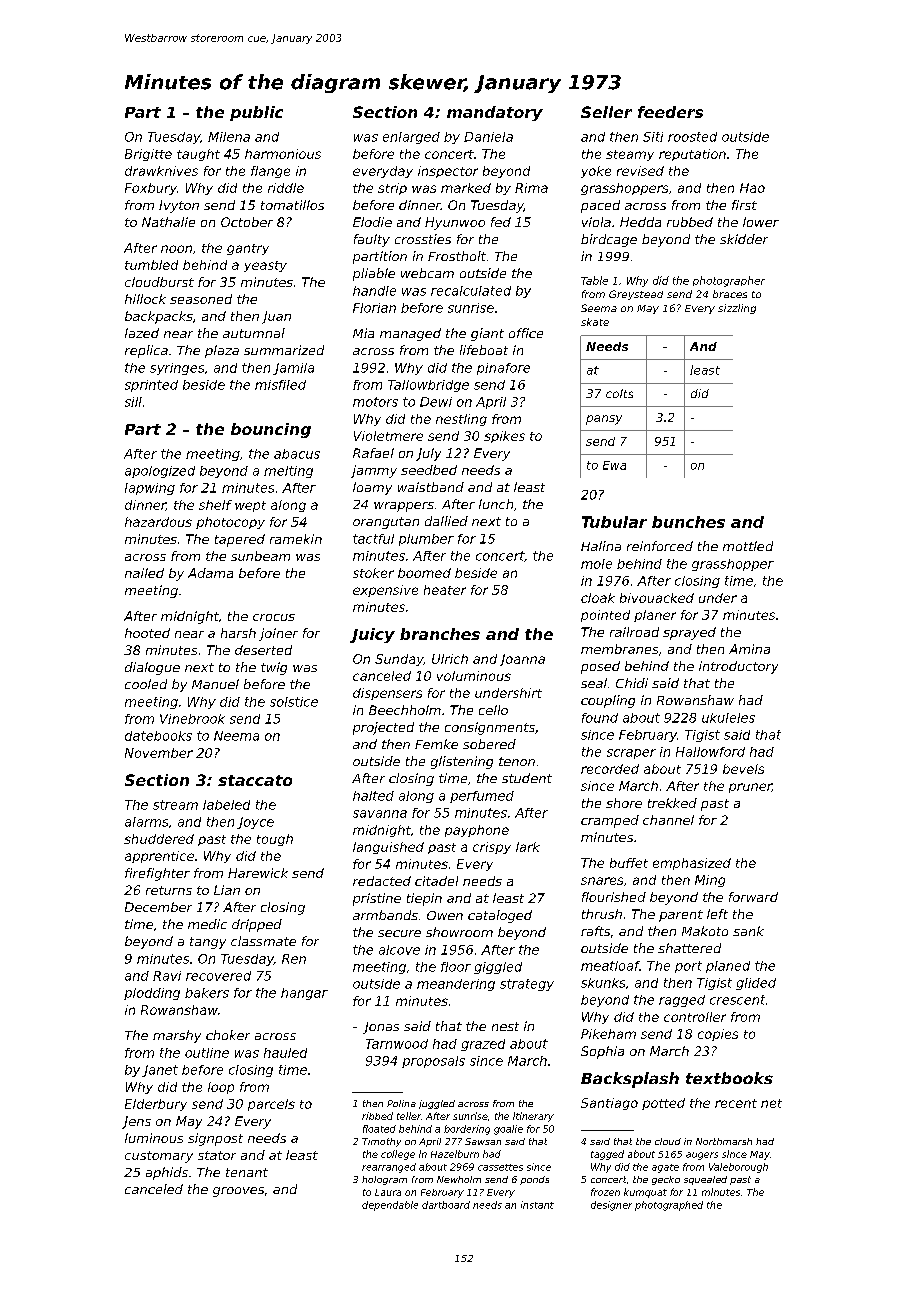 The height and width of the screenshot is (1316, 908). What do you see at coordinates (390, 1206) in the screenshot?
I see `dependable` at bounding box center [390, 1206].
